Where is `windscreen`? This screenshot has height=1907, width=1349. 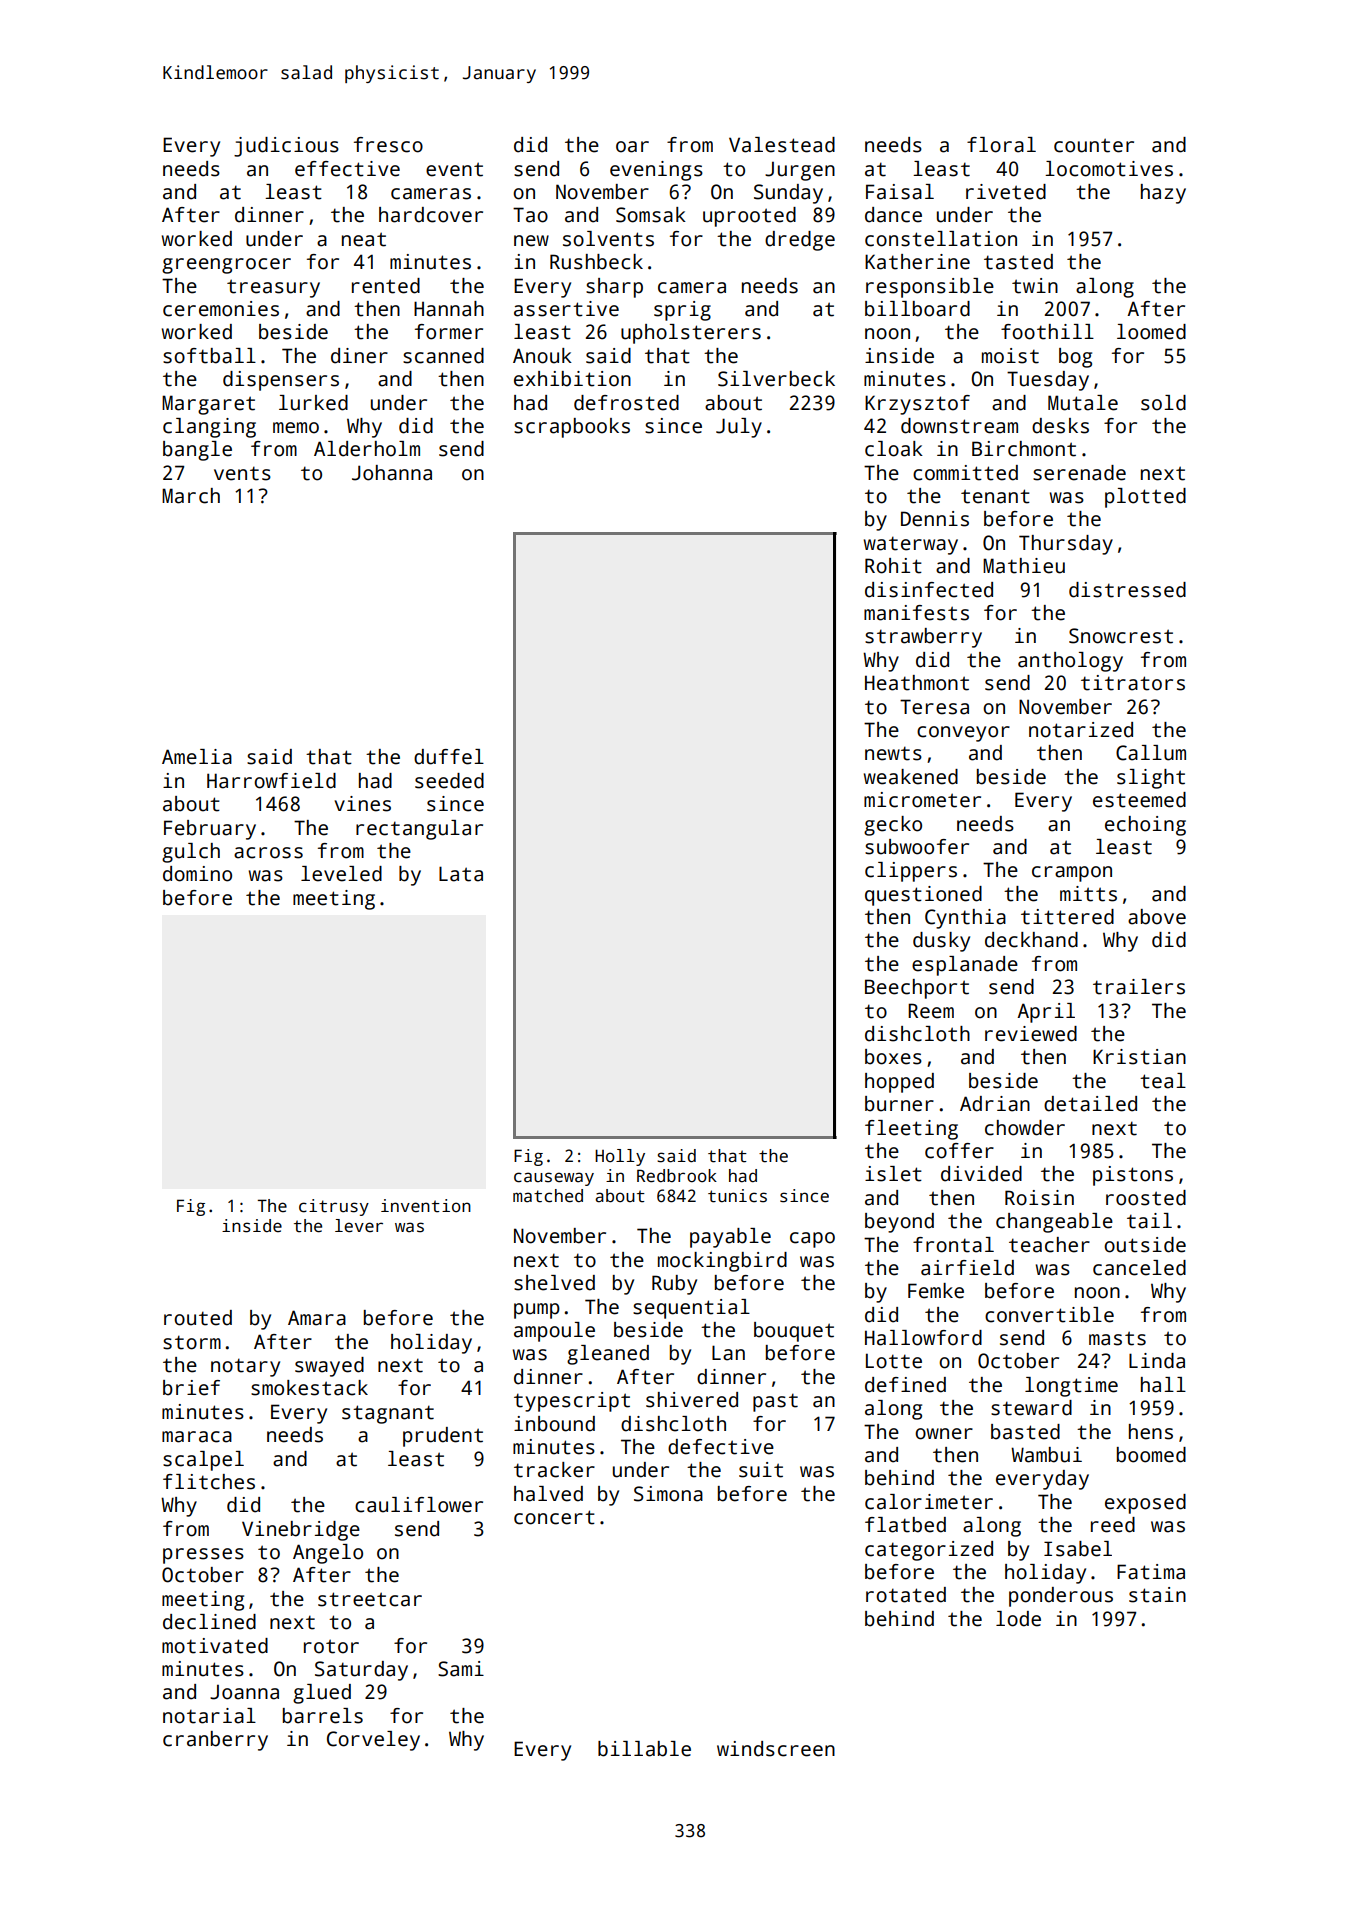
windscreen is located at coordinates (776, 1749).
